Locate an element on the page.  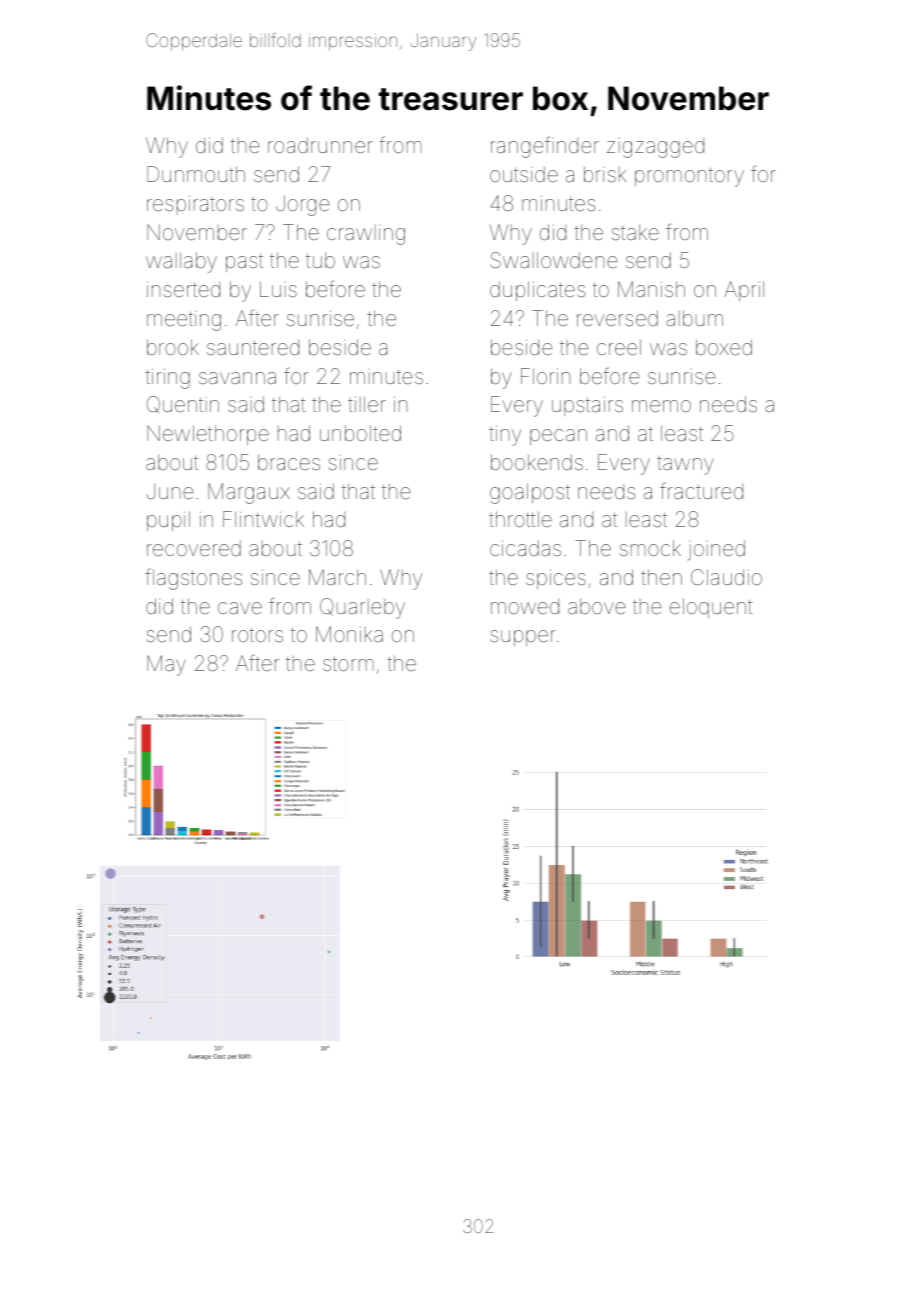
brook is located at coordinates (173, 347).
